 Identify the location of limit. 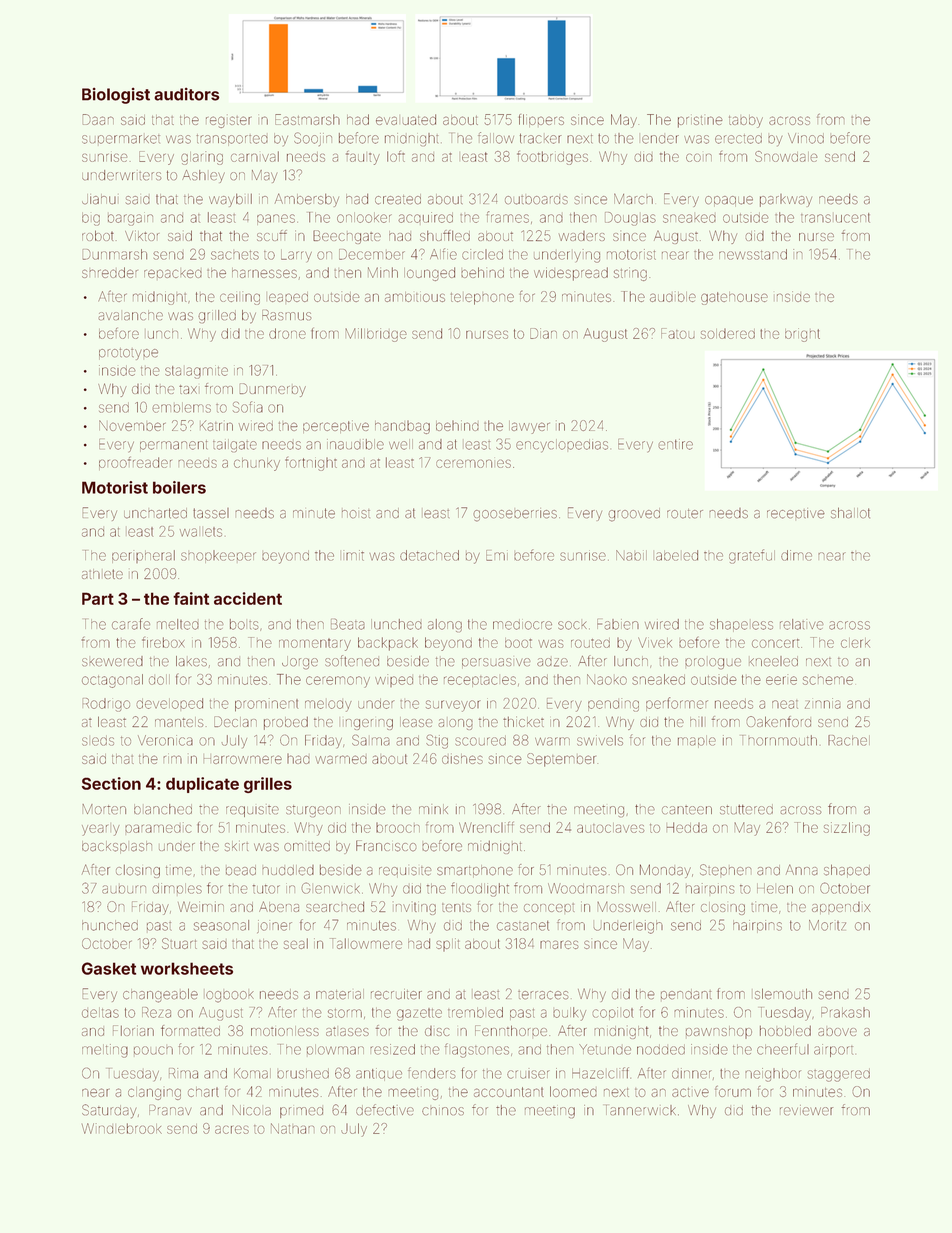
(353, 555).
